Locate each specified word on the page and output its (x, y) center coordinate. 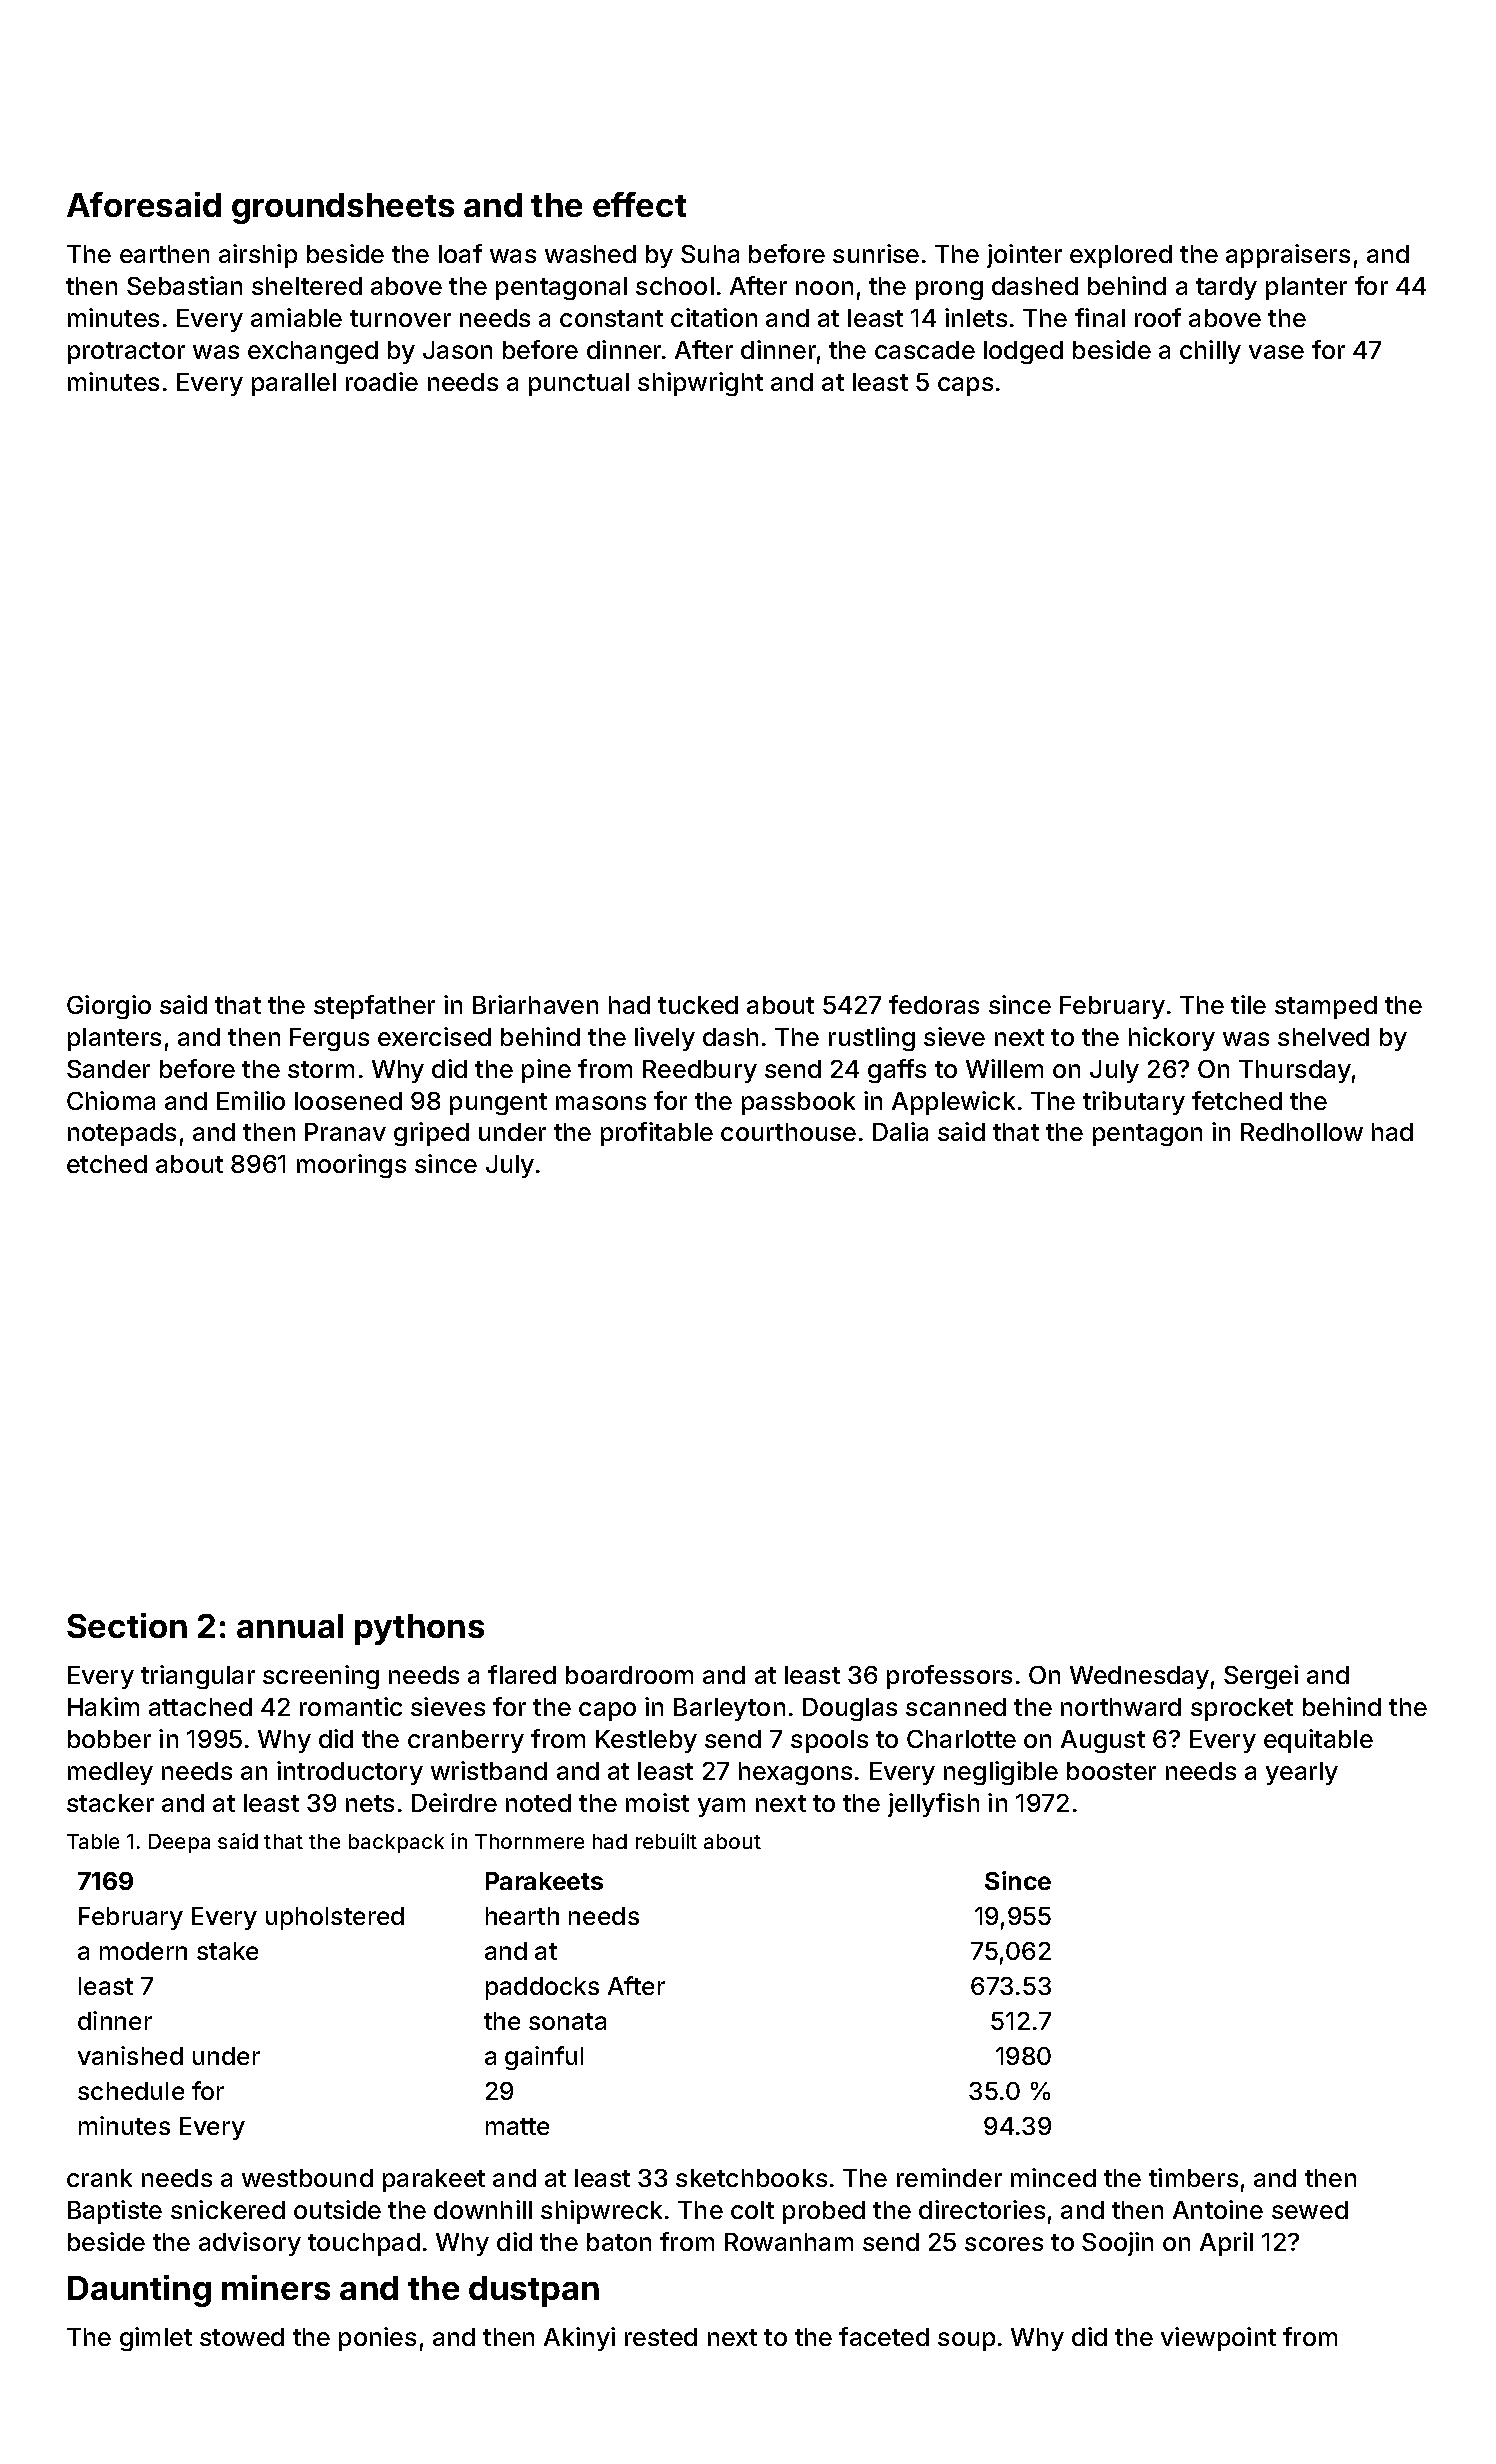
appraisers (1288, 256)
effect (639, 204)
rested (661, 2337)
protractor (126, 353)
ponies (377, 2339)
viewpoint (1218, 2339)
